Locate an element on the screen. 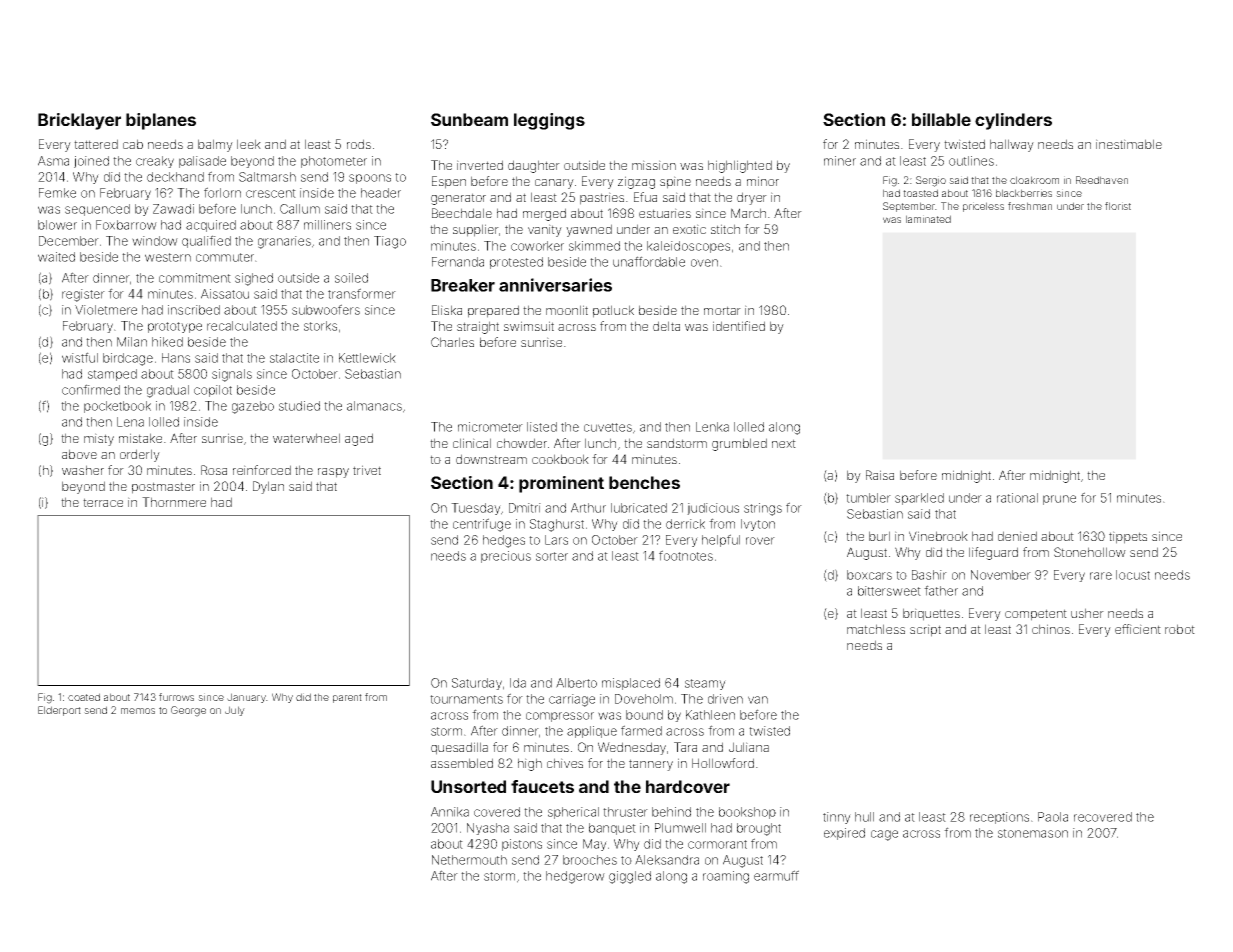  Asma is located at coordinates (53, 161).
